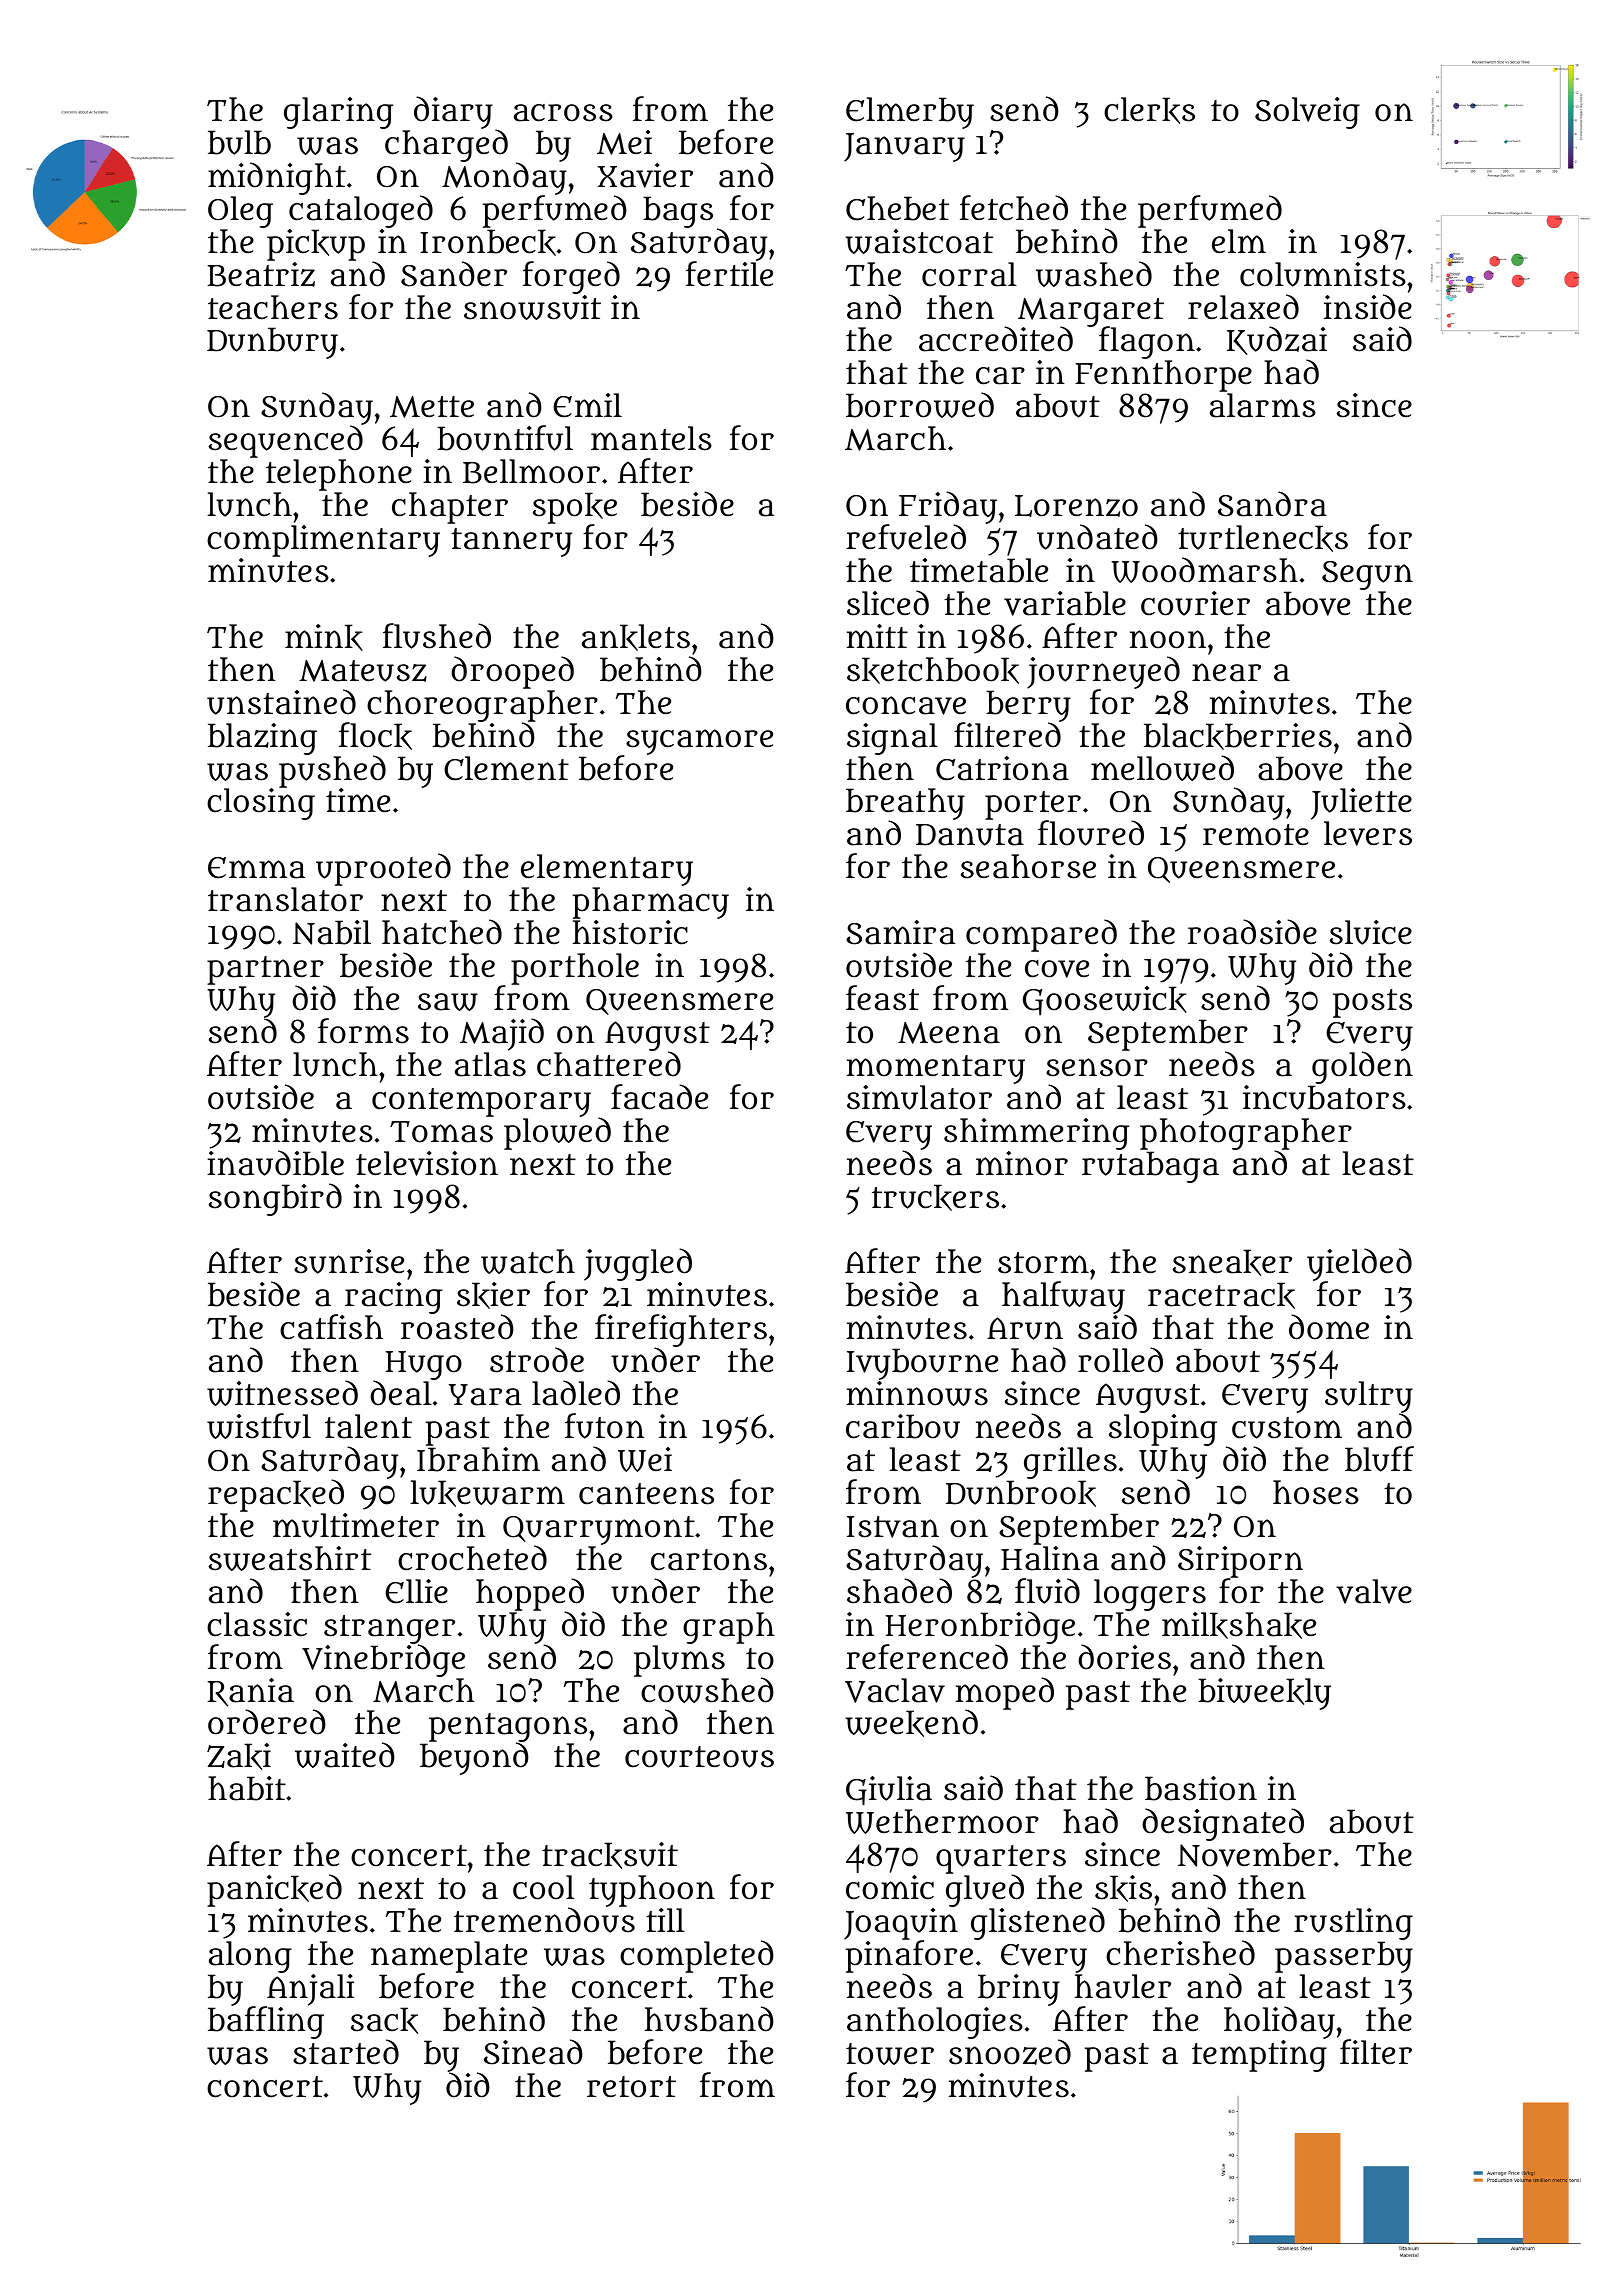 This screenshot has height=2292, width=1620. Describe the element at coordinates (681, 1331) in the screenshot. I see `firefighters` at that location.
